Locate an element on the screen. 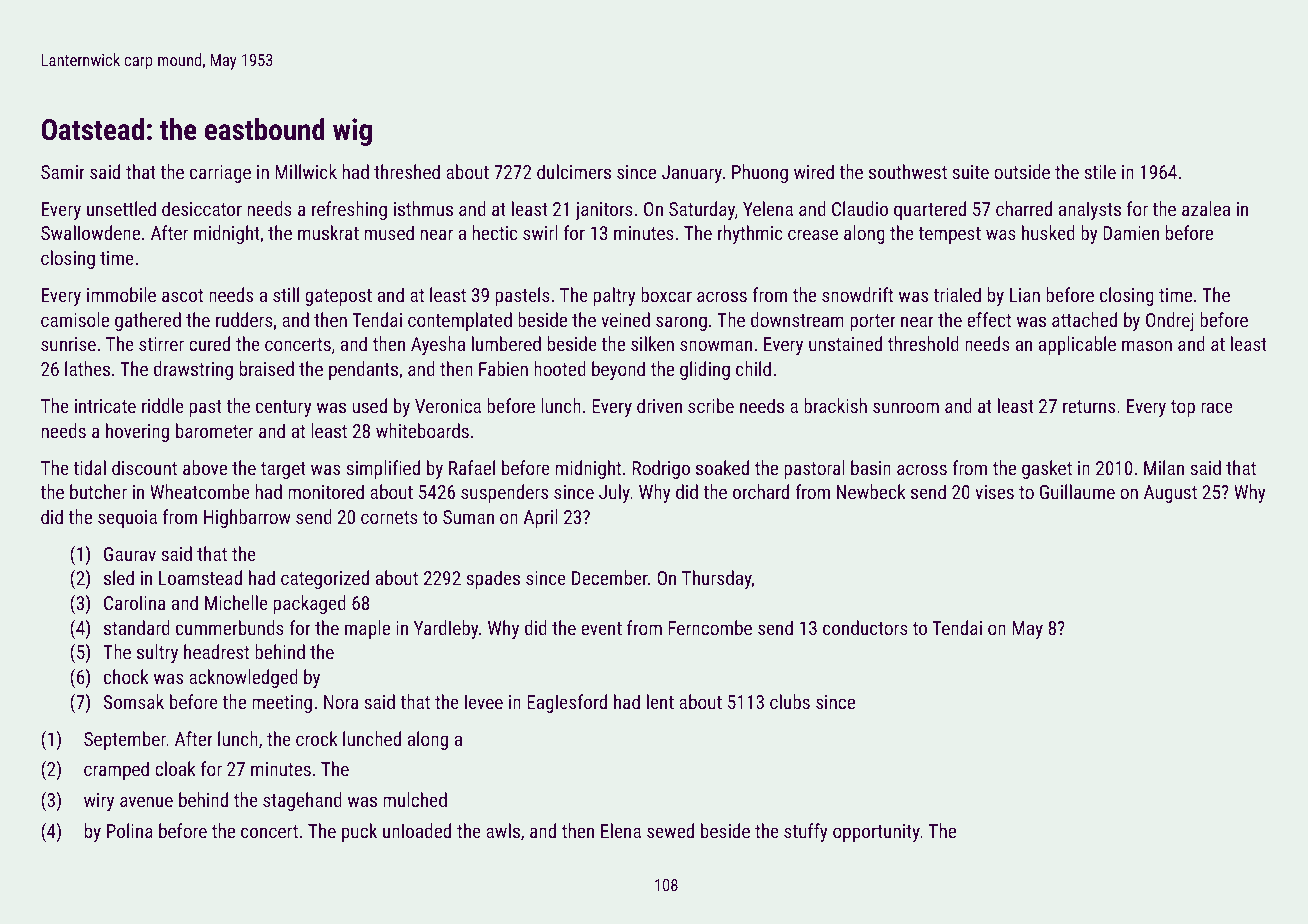 The width and height of the screenshot is (1308, 924). Fabien is located at coordinates (503, 368).
